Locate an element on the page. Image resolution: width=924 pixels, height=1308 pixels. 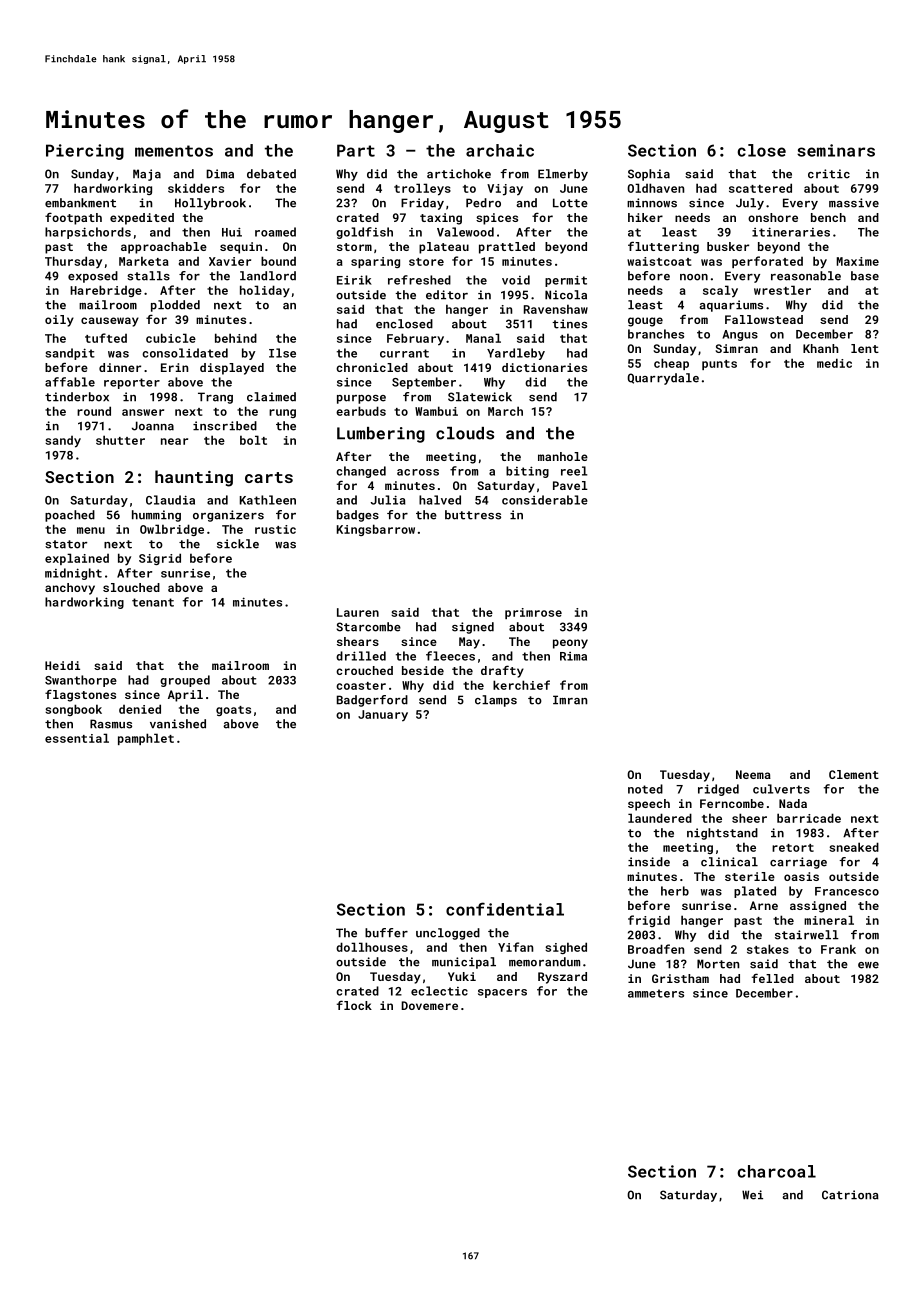
beside is located at coordinates (423, 670).
